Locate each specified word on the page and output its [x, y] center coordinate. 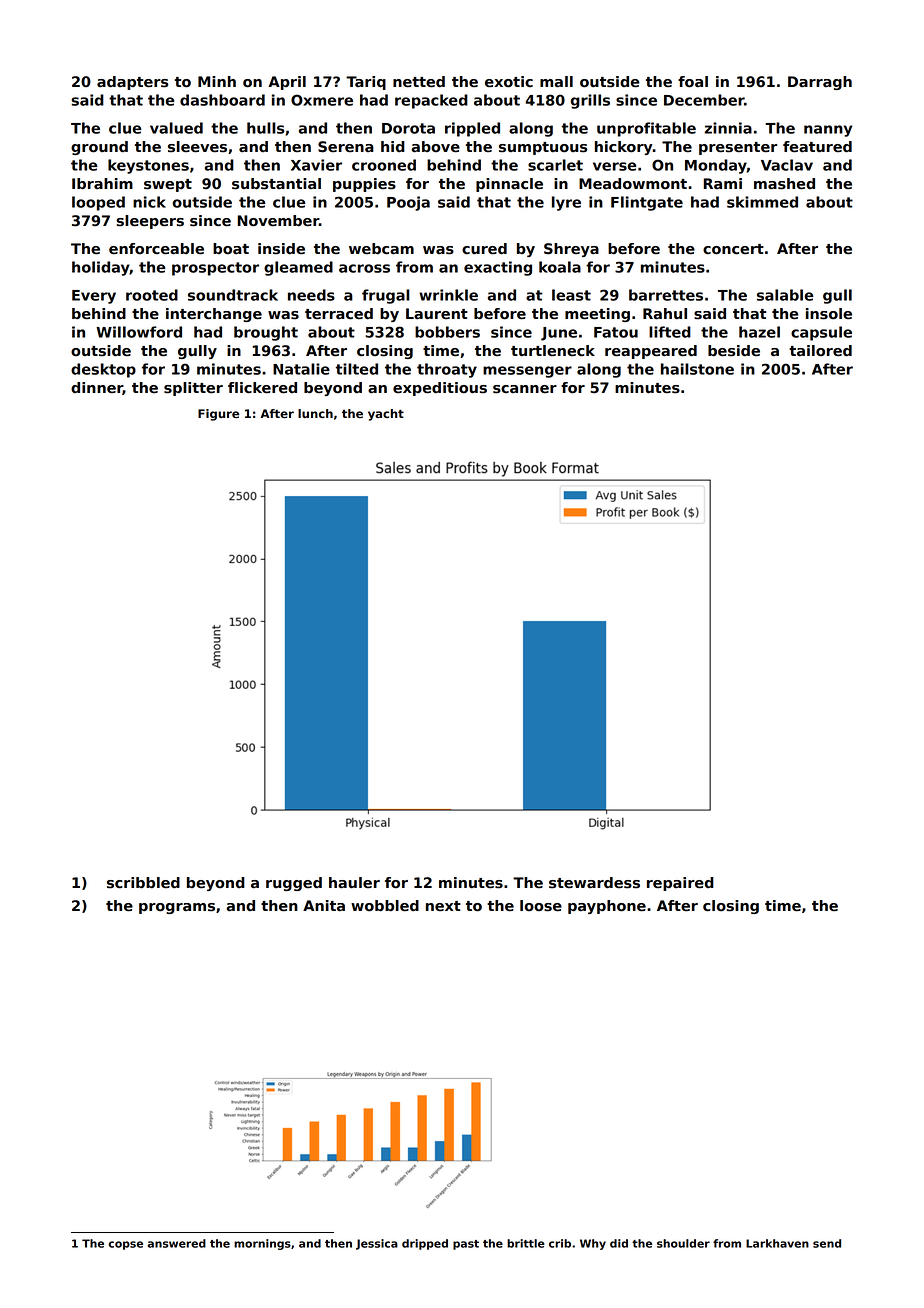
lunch [315, 413]
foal [693, 82]
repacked [431, 101]
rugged [294, 884]
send [827, 1243]
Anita [324, 906]
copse [126, 1245]
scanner [525, 389]
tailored [820, 351]
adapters [132, 83]
